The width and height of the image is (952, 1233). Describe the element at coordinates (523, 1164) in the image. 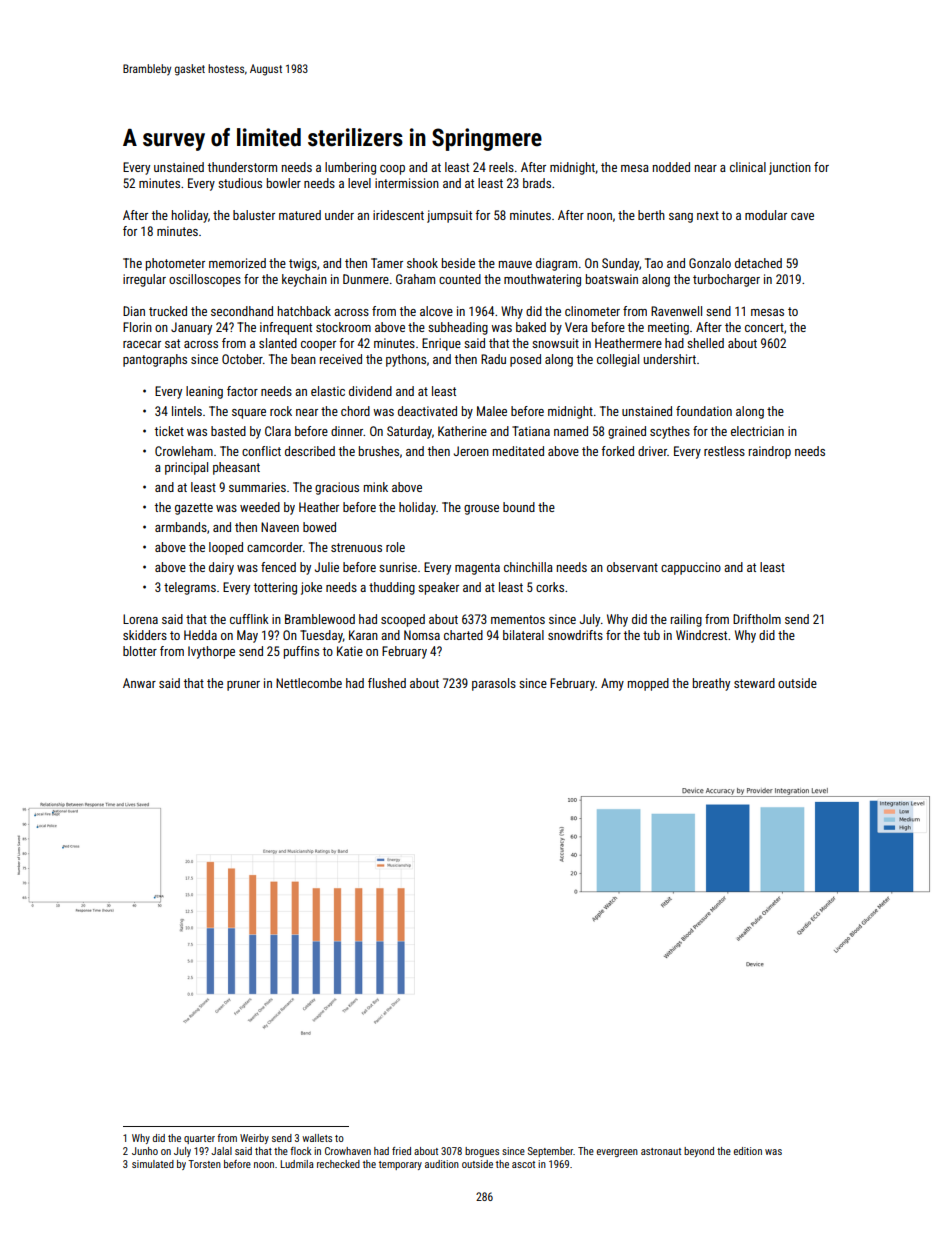

I see `ascot` at that location.
